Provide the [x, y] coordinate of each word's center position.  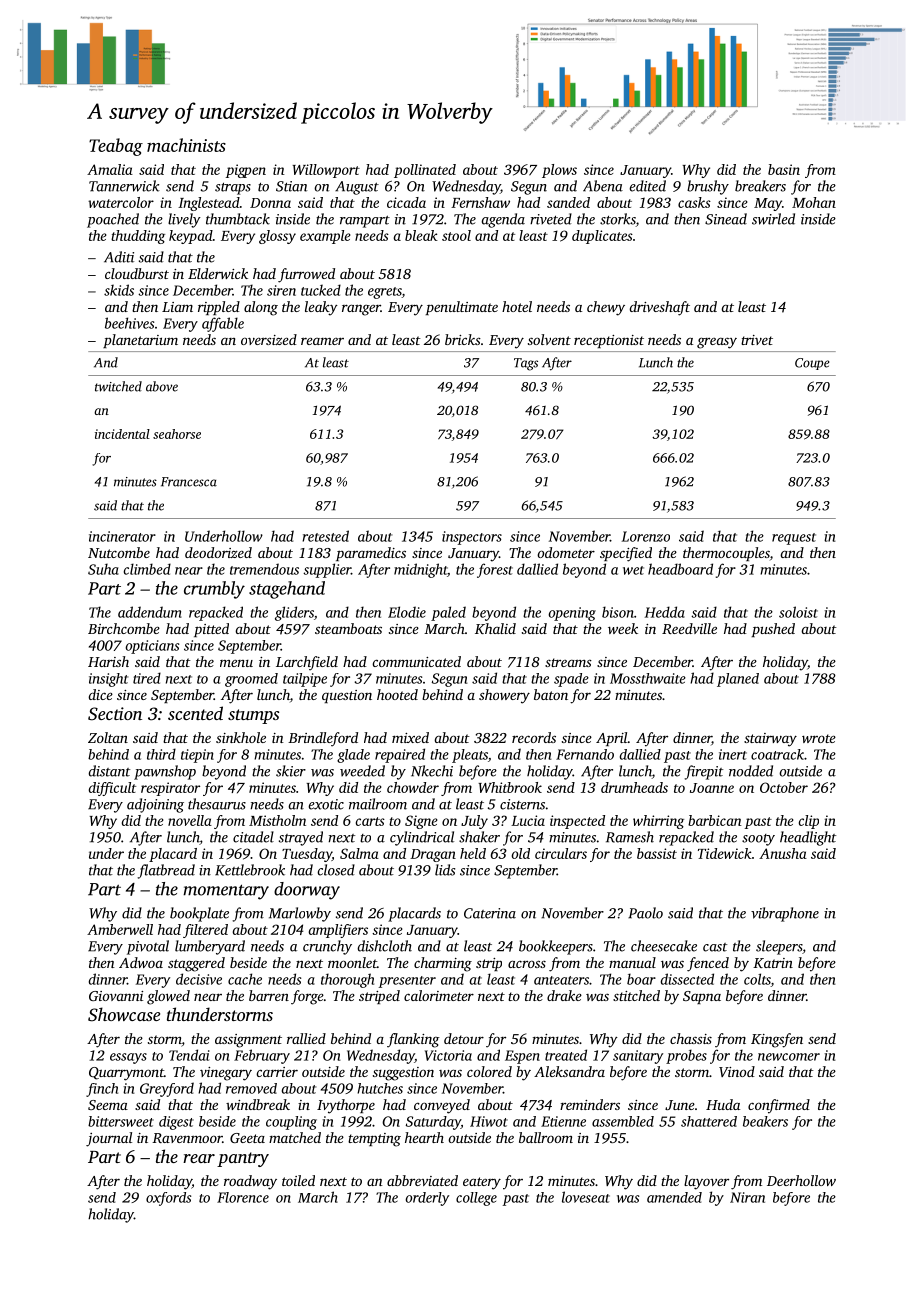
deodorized [218, 552]
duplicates [602, 237]
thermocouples [726, 554]
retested [325, 536]
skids [119, 290]
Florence [243, 1197]
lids [445, 870]
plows [559, 171]
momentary [226, 892]
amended [674, 1197]
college [476, 1199]
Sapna [702, 997]
